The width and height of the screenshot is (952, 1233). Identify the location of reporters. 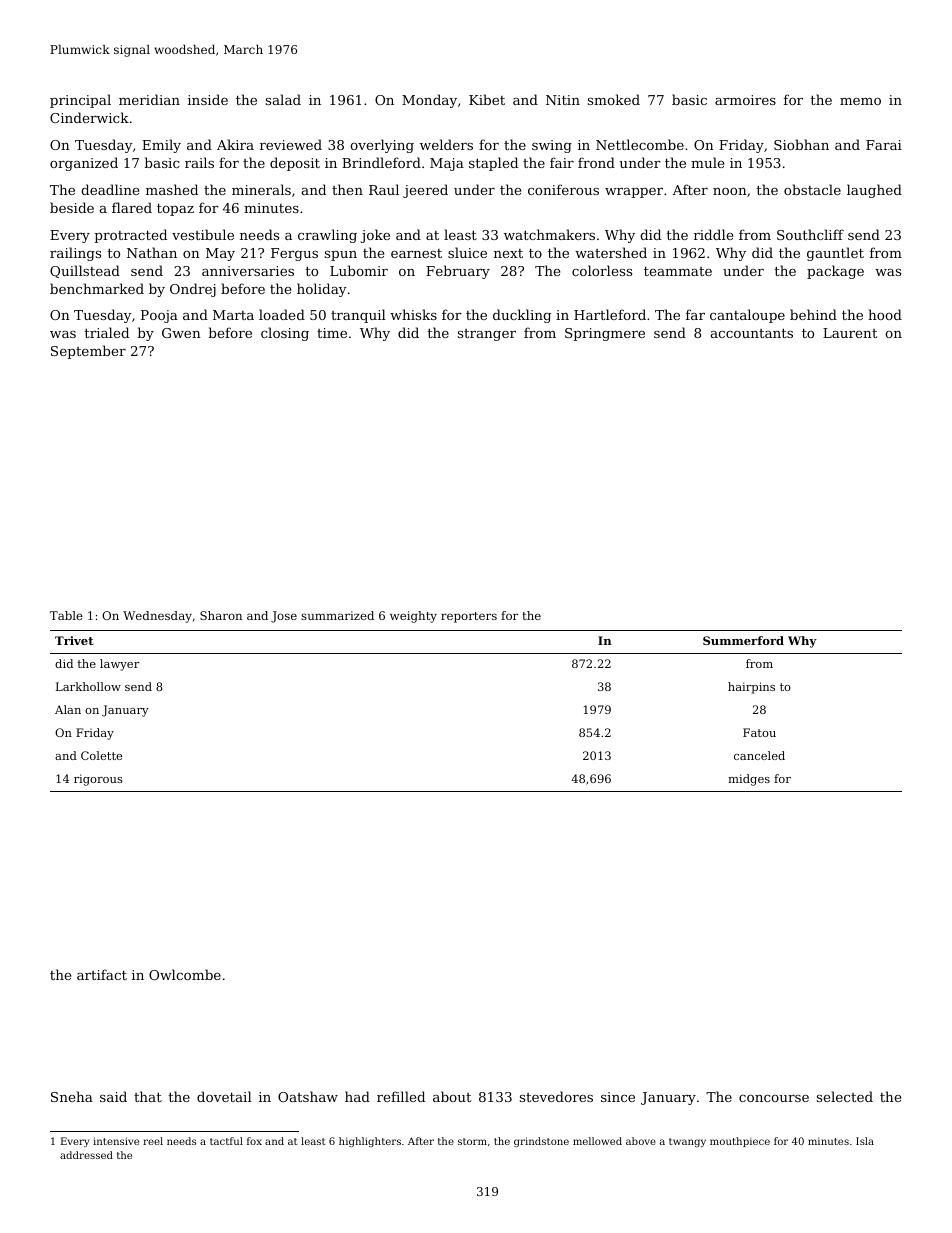
(469, 617).
